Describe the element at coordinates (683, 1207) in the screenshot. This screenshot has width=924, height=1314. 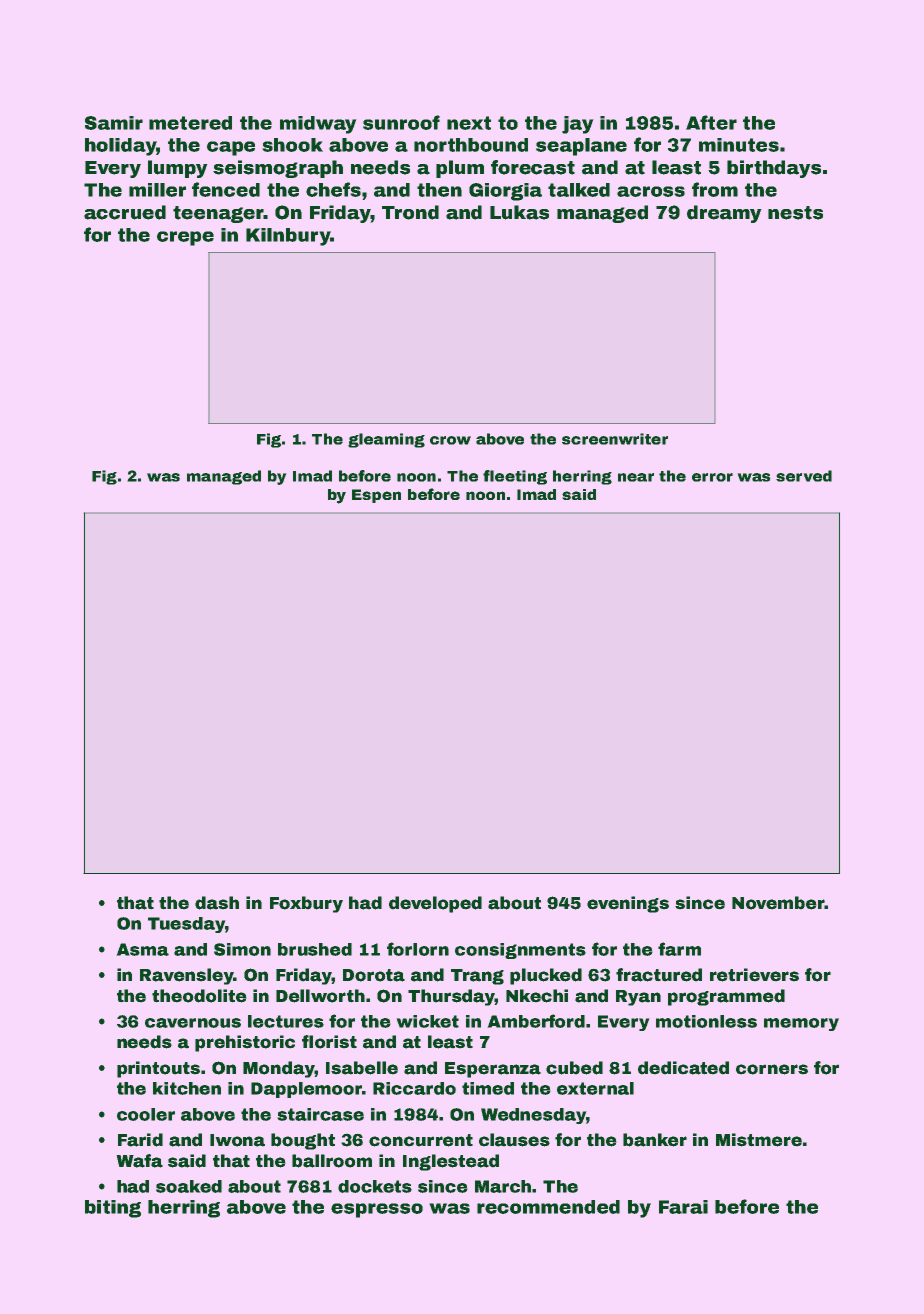
I see `Farai` at that location.
